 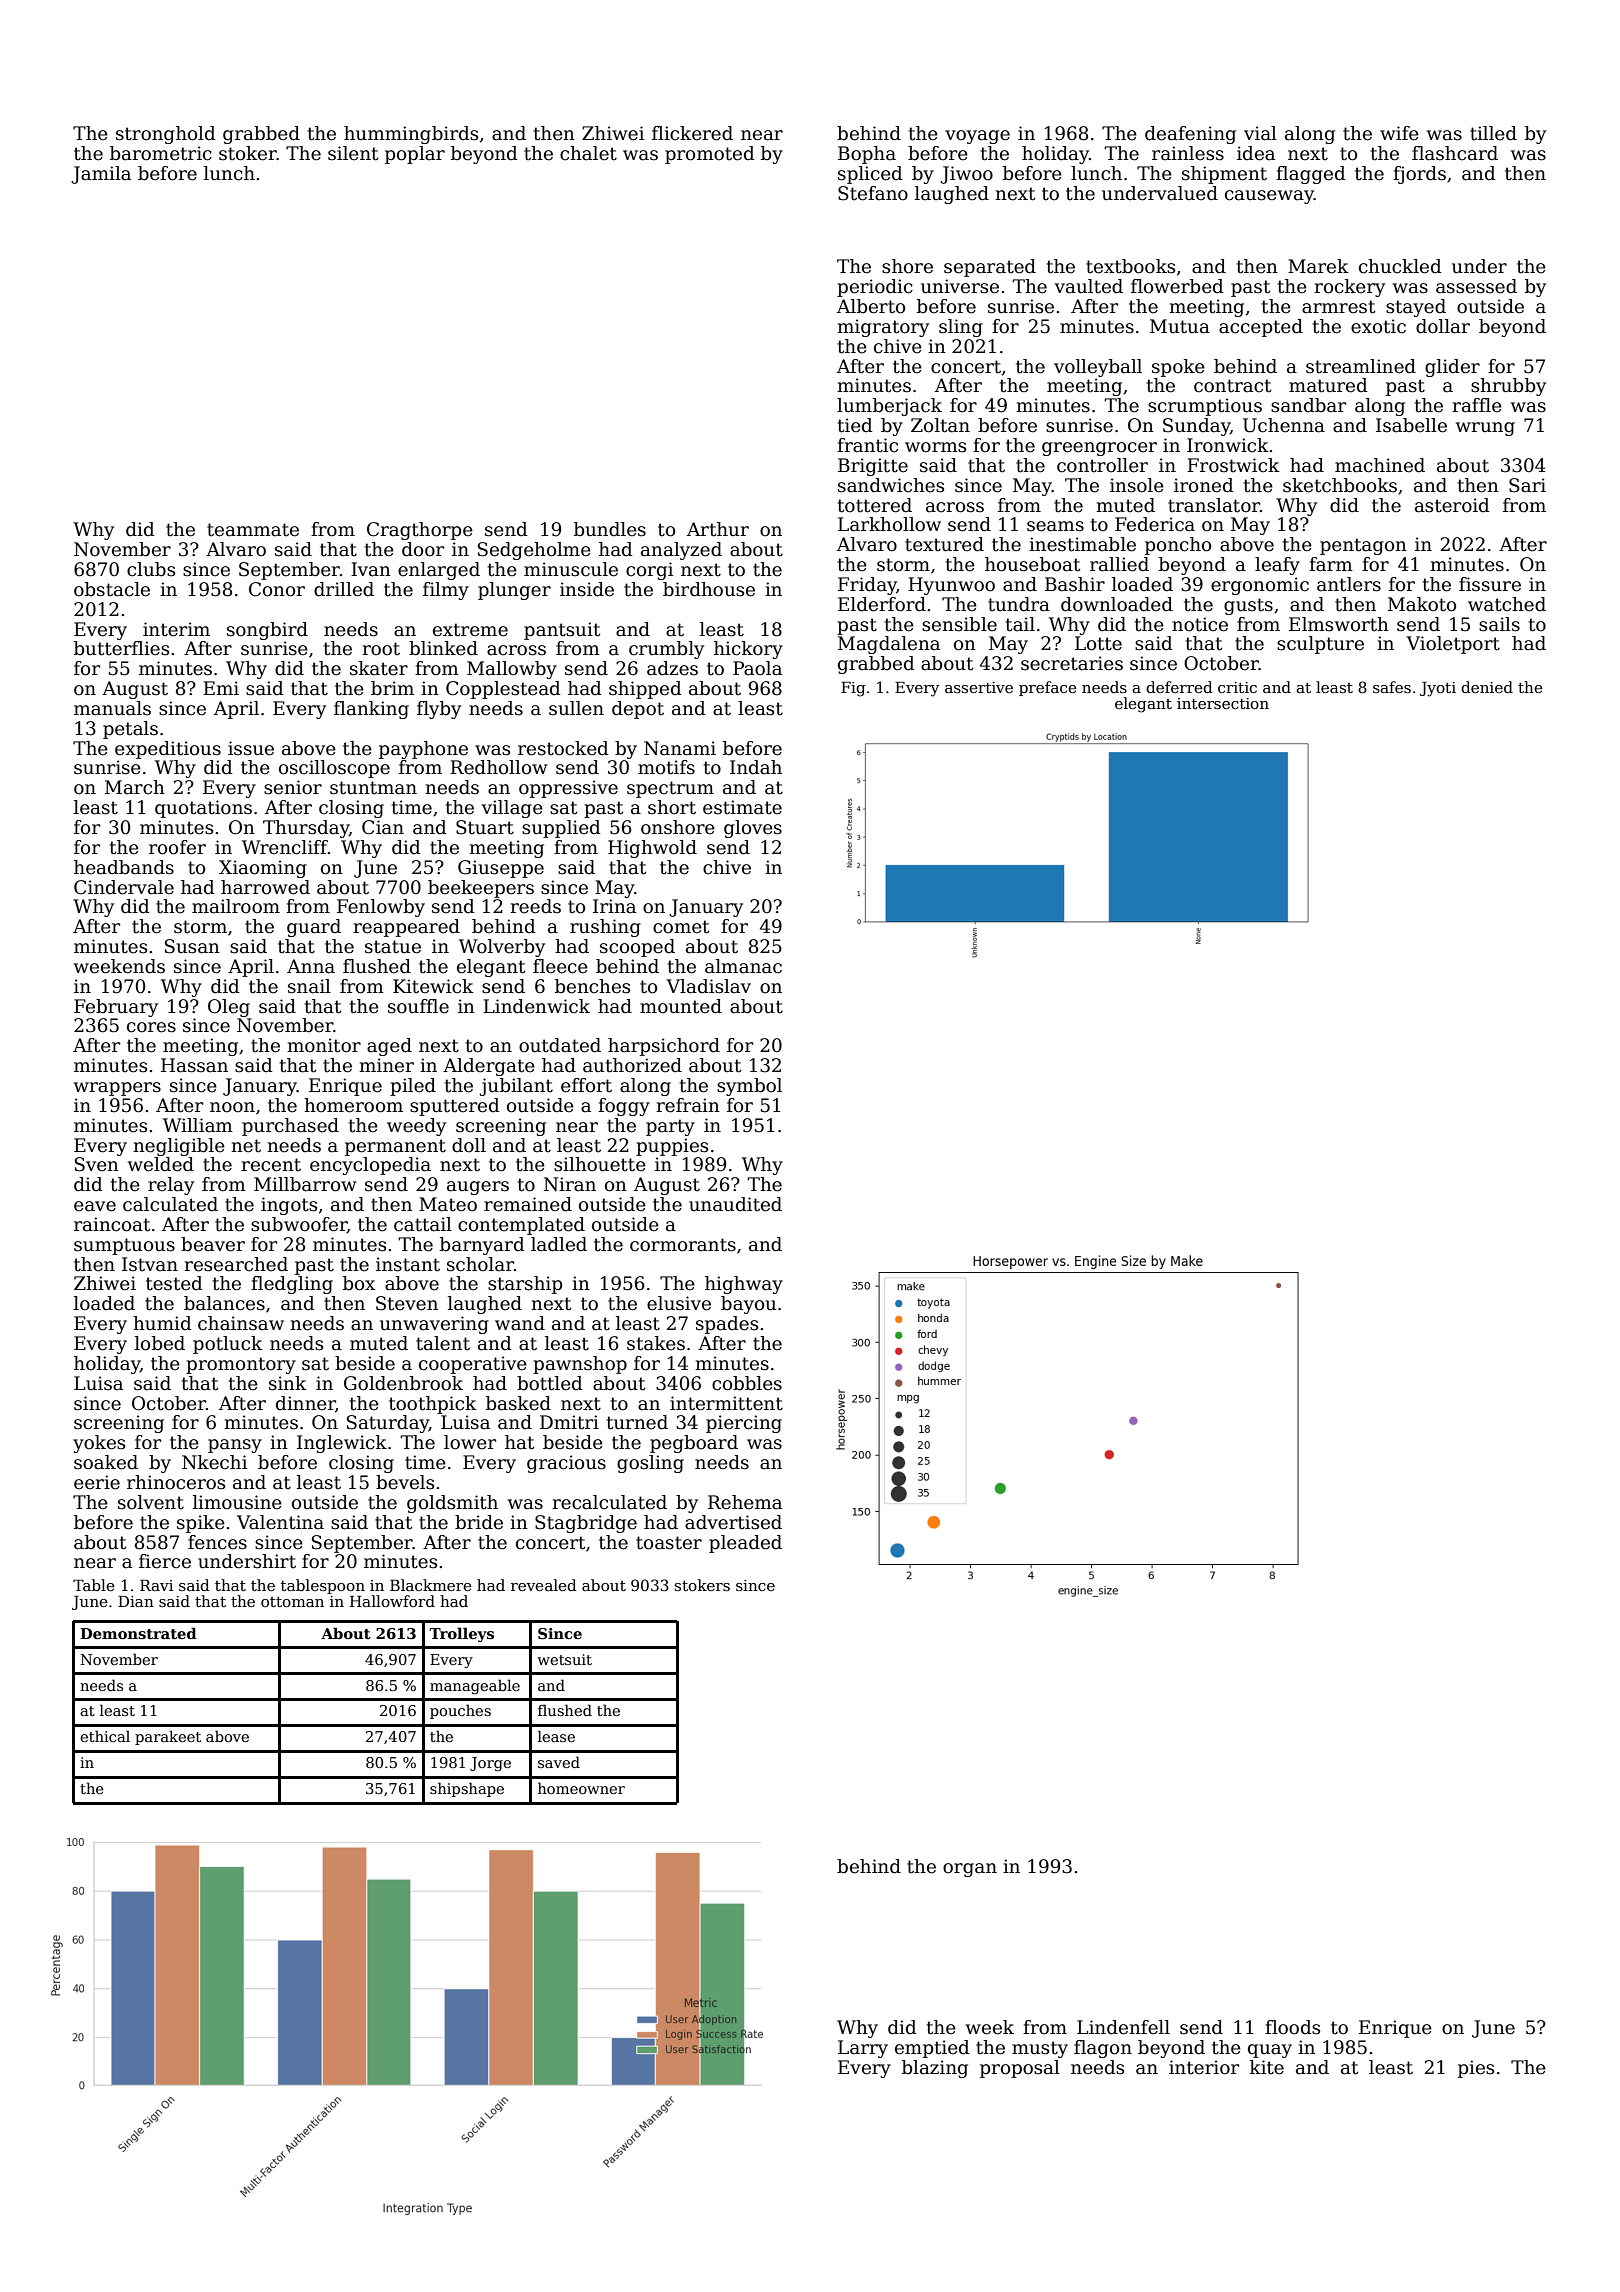 I want to click on floods, so click(x=1292, y=2027).
